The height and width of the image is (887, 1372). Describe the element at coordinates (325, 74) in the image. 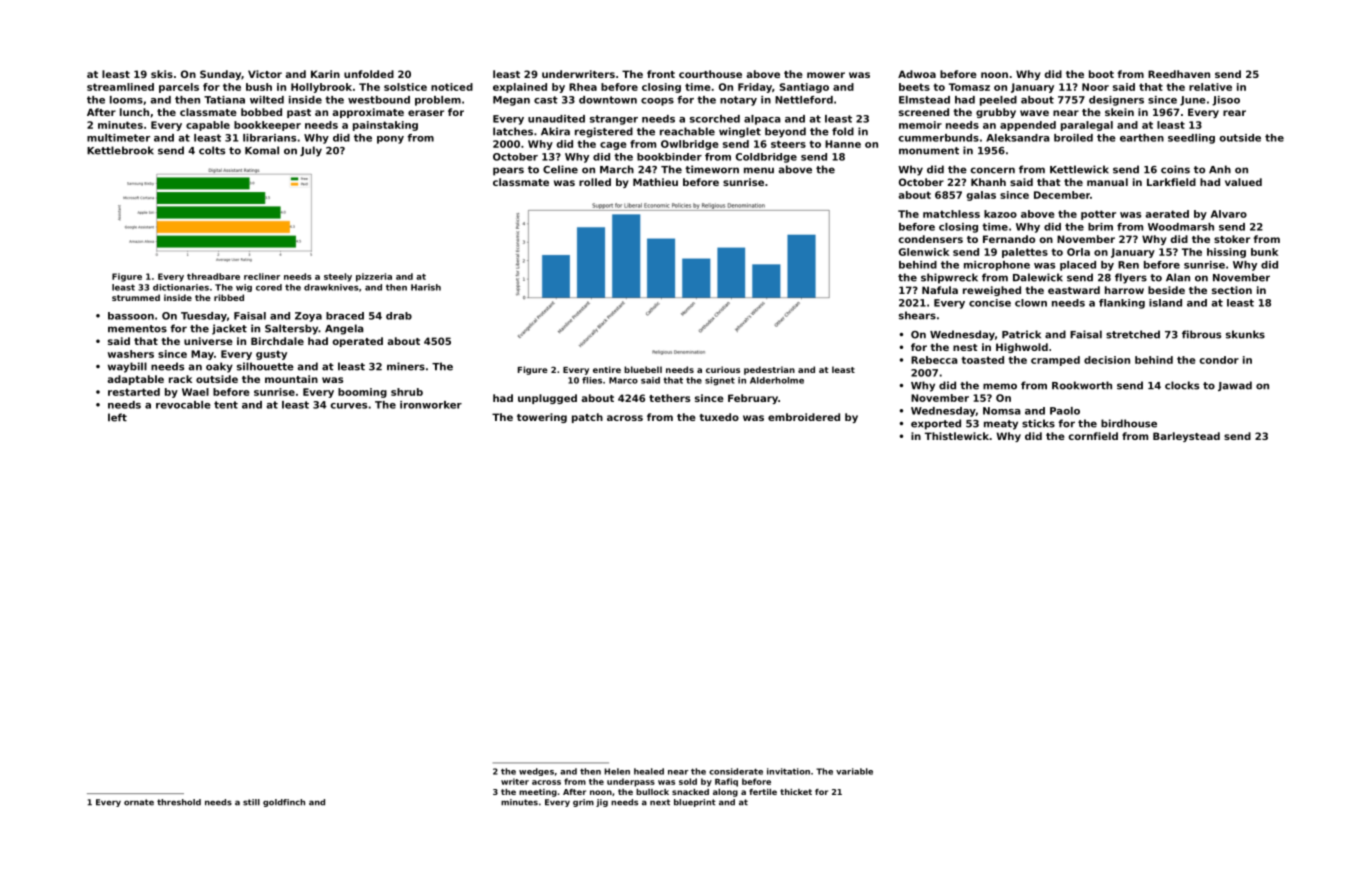

I see `Karin` at that location.
